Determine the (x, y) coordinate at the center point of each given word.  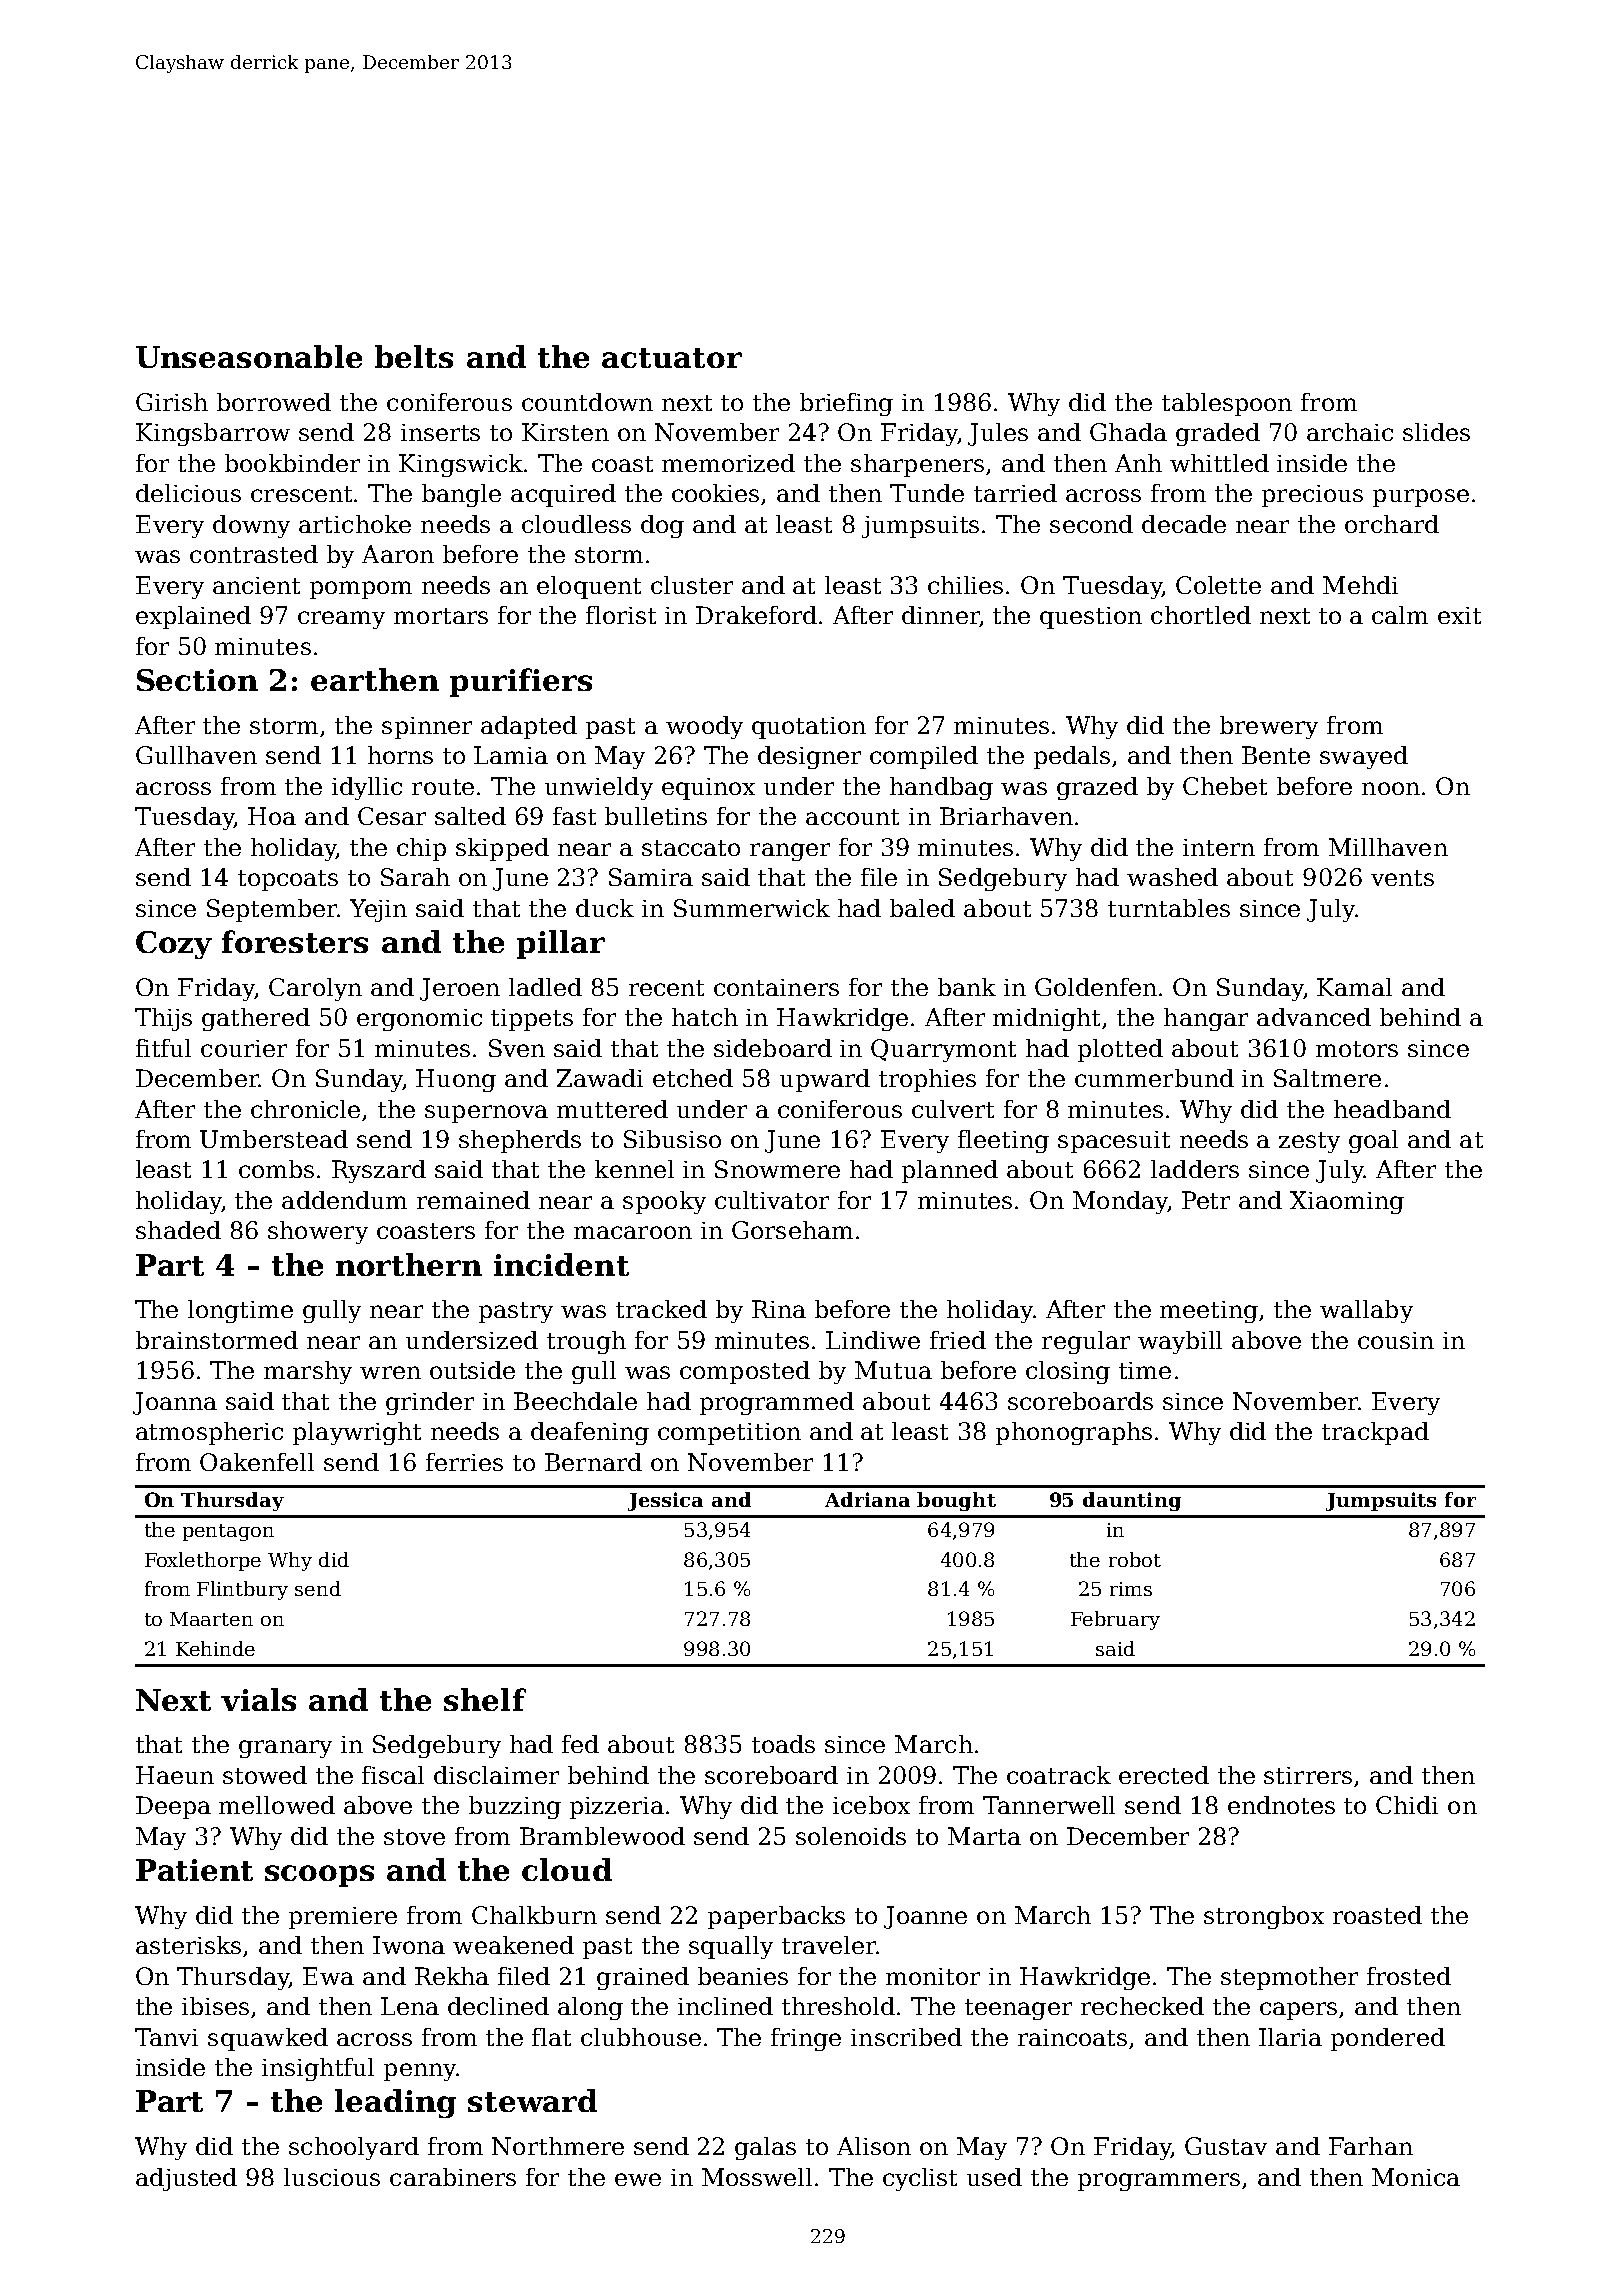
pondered (1388, 2039)
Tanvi (166, 2037)
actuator (672, 358)
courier (244, 1048)
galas (765, 2148)
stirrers (1308, 1775)
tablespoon (1227, 404)
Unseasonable (249, 356)
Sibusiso (672, 1139)
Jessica (665, 1501)
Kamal (1354, 987)
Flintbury (242, 1590)
